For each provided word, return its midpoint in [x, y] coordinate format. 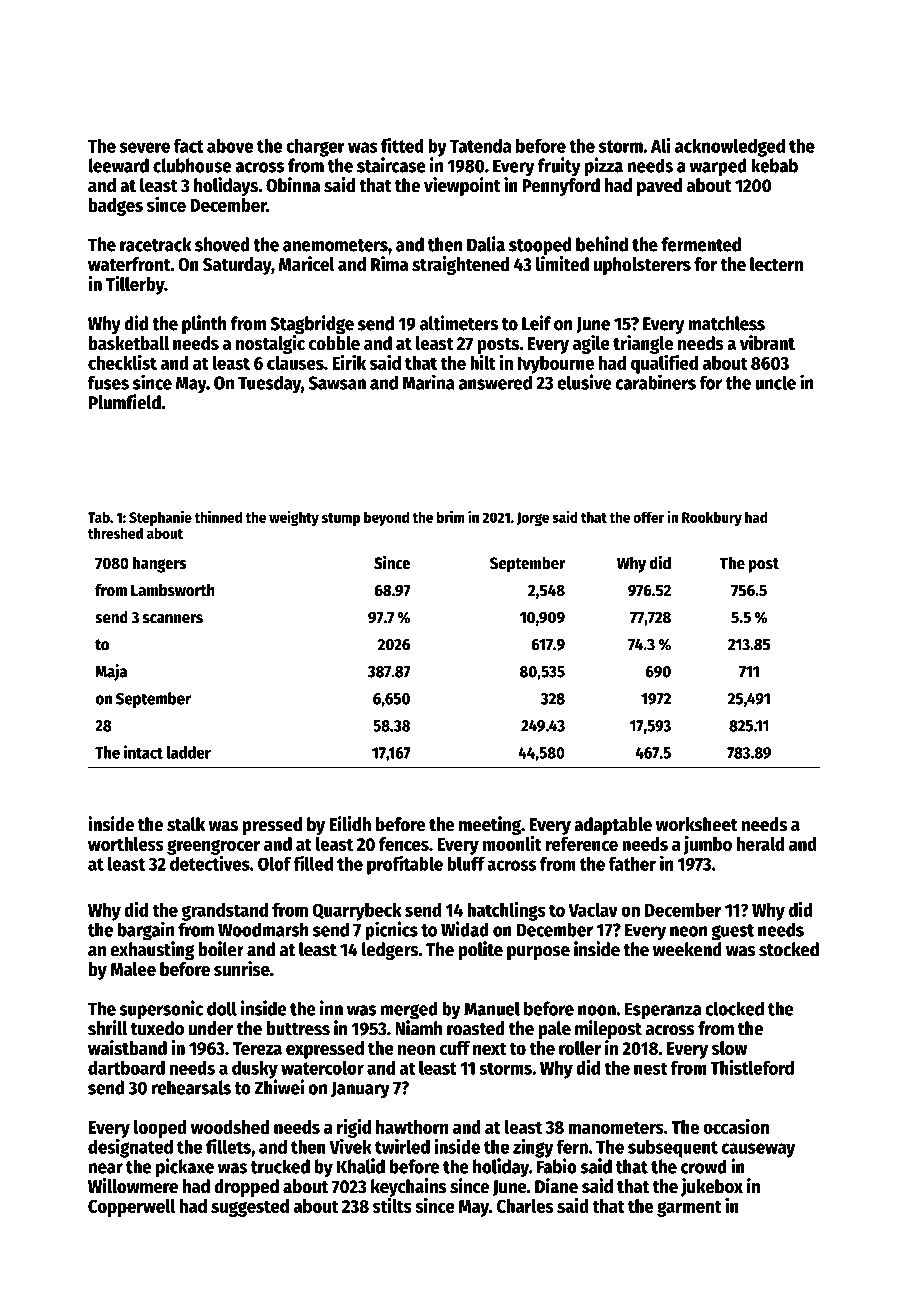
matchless [726, 323]
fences [404, 844]
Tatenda [480, 145]
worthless [126, 844]
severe [145, 147]
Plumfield [125, 402]
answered [495, 382]
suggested [250, 1208]
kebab [774, 165]
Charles [525, 1206]
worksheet [697, 824]
